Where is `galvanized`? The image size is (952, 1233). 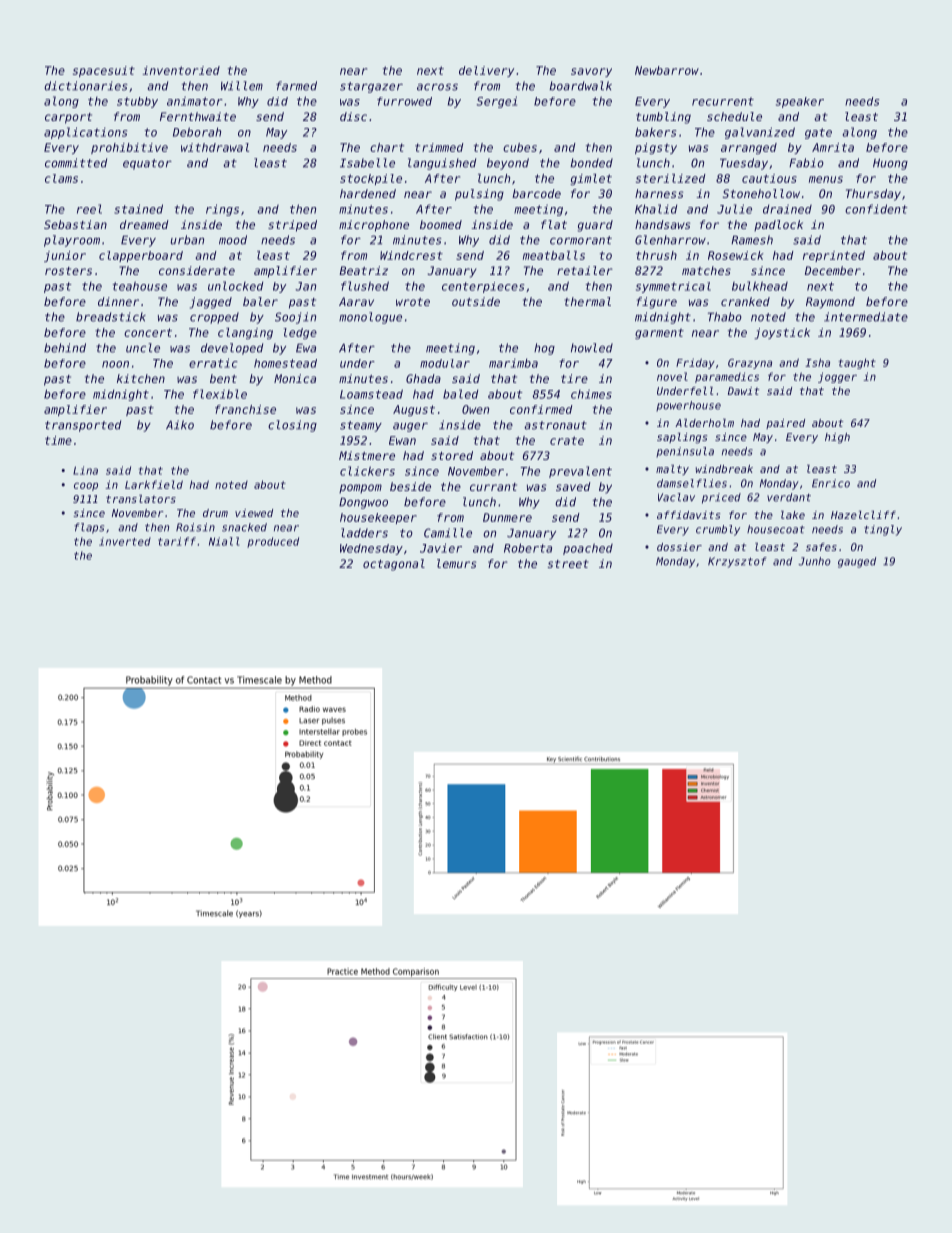 galvanized is located at coordinates (760, 133).
